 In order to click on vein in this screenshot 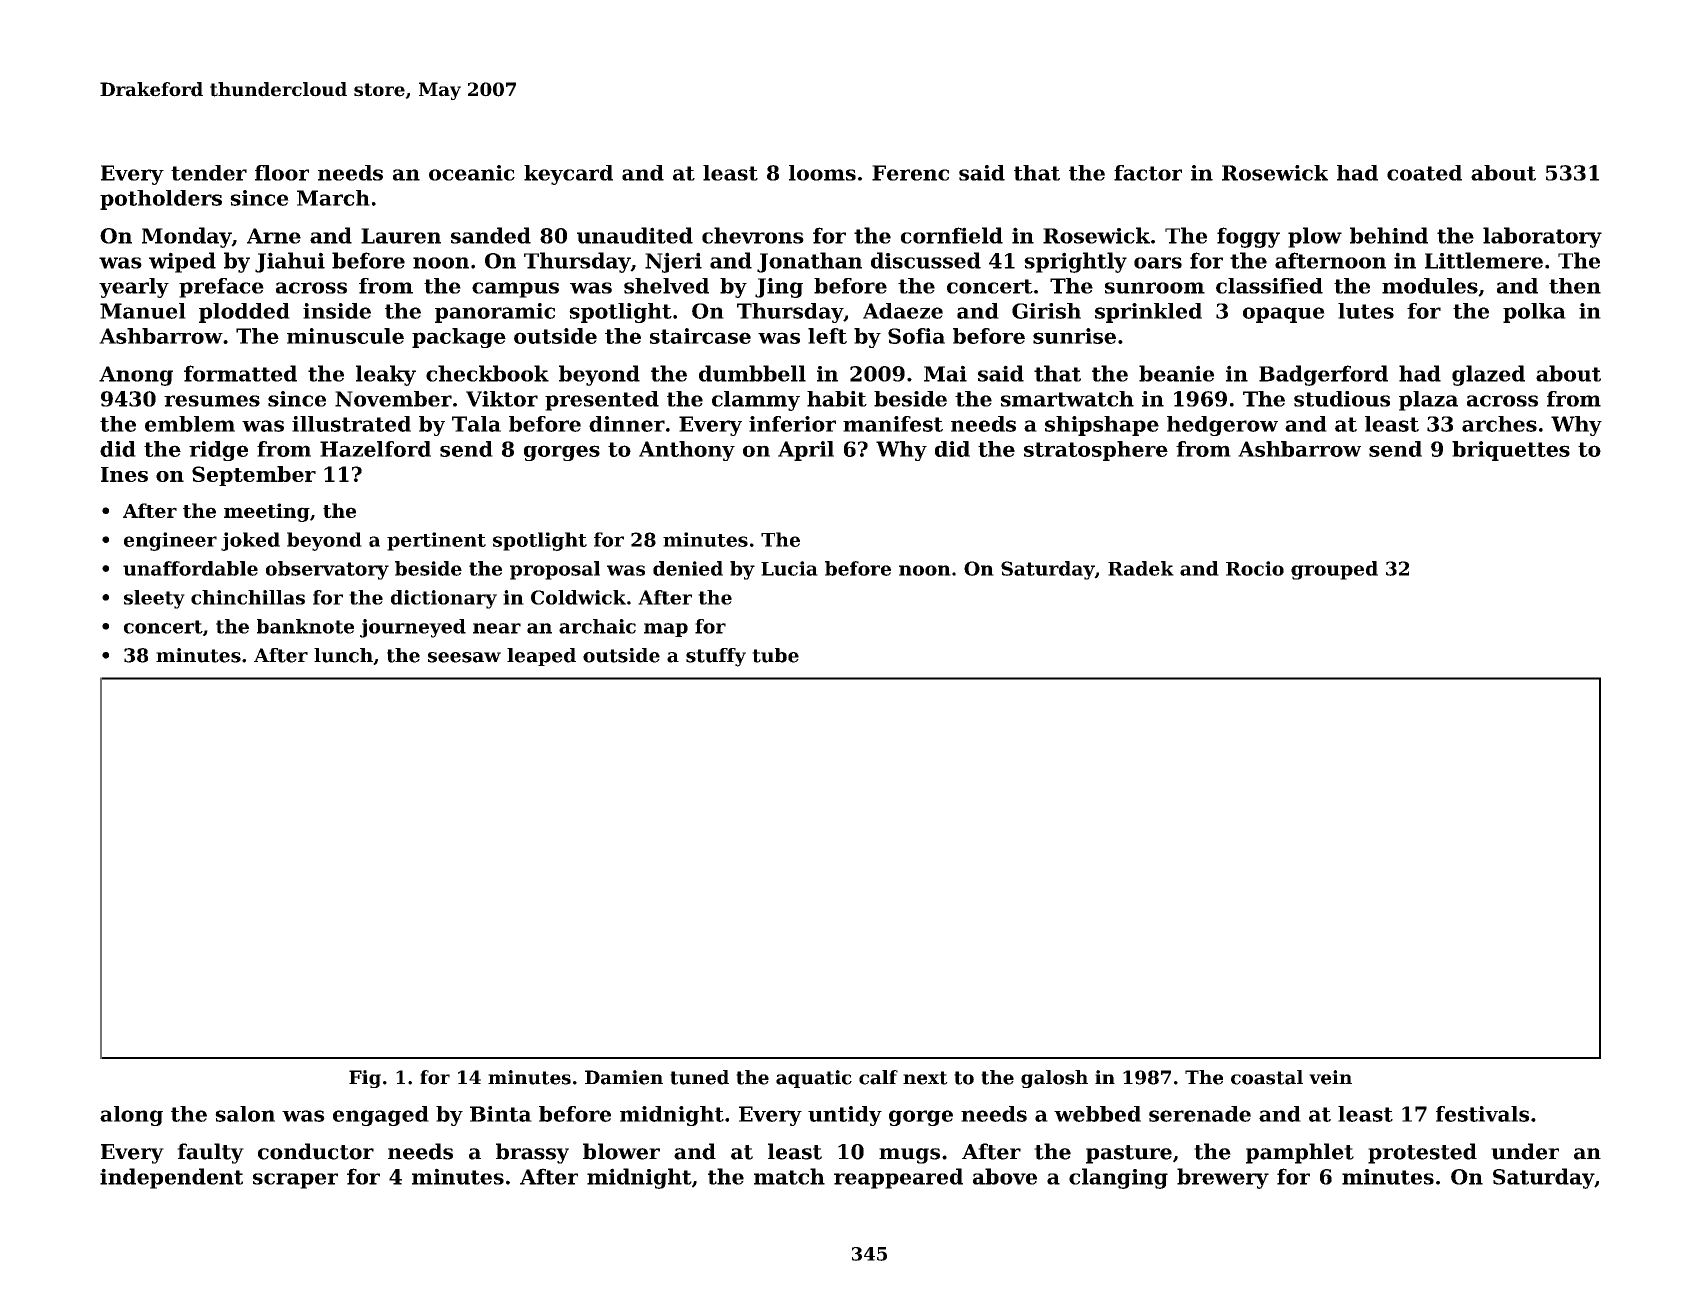, I will do `click(1330, 1077)`.
